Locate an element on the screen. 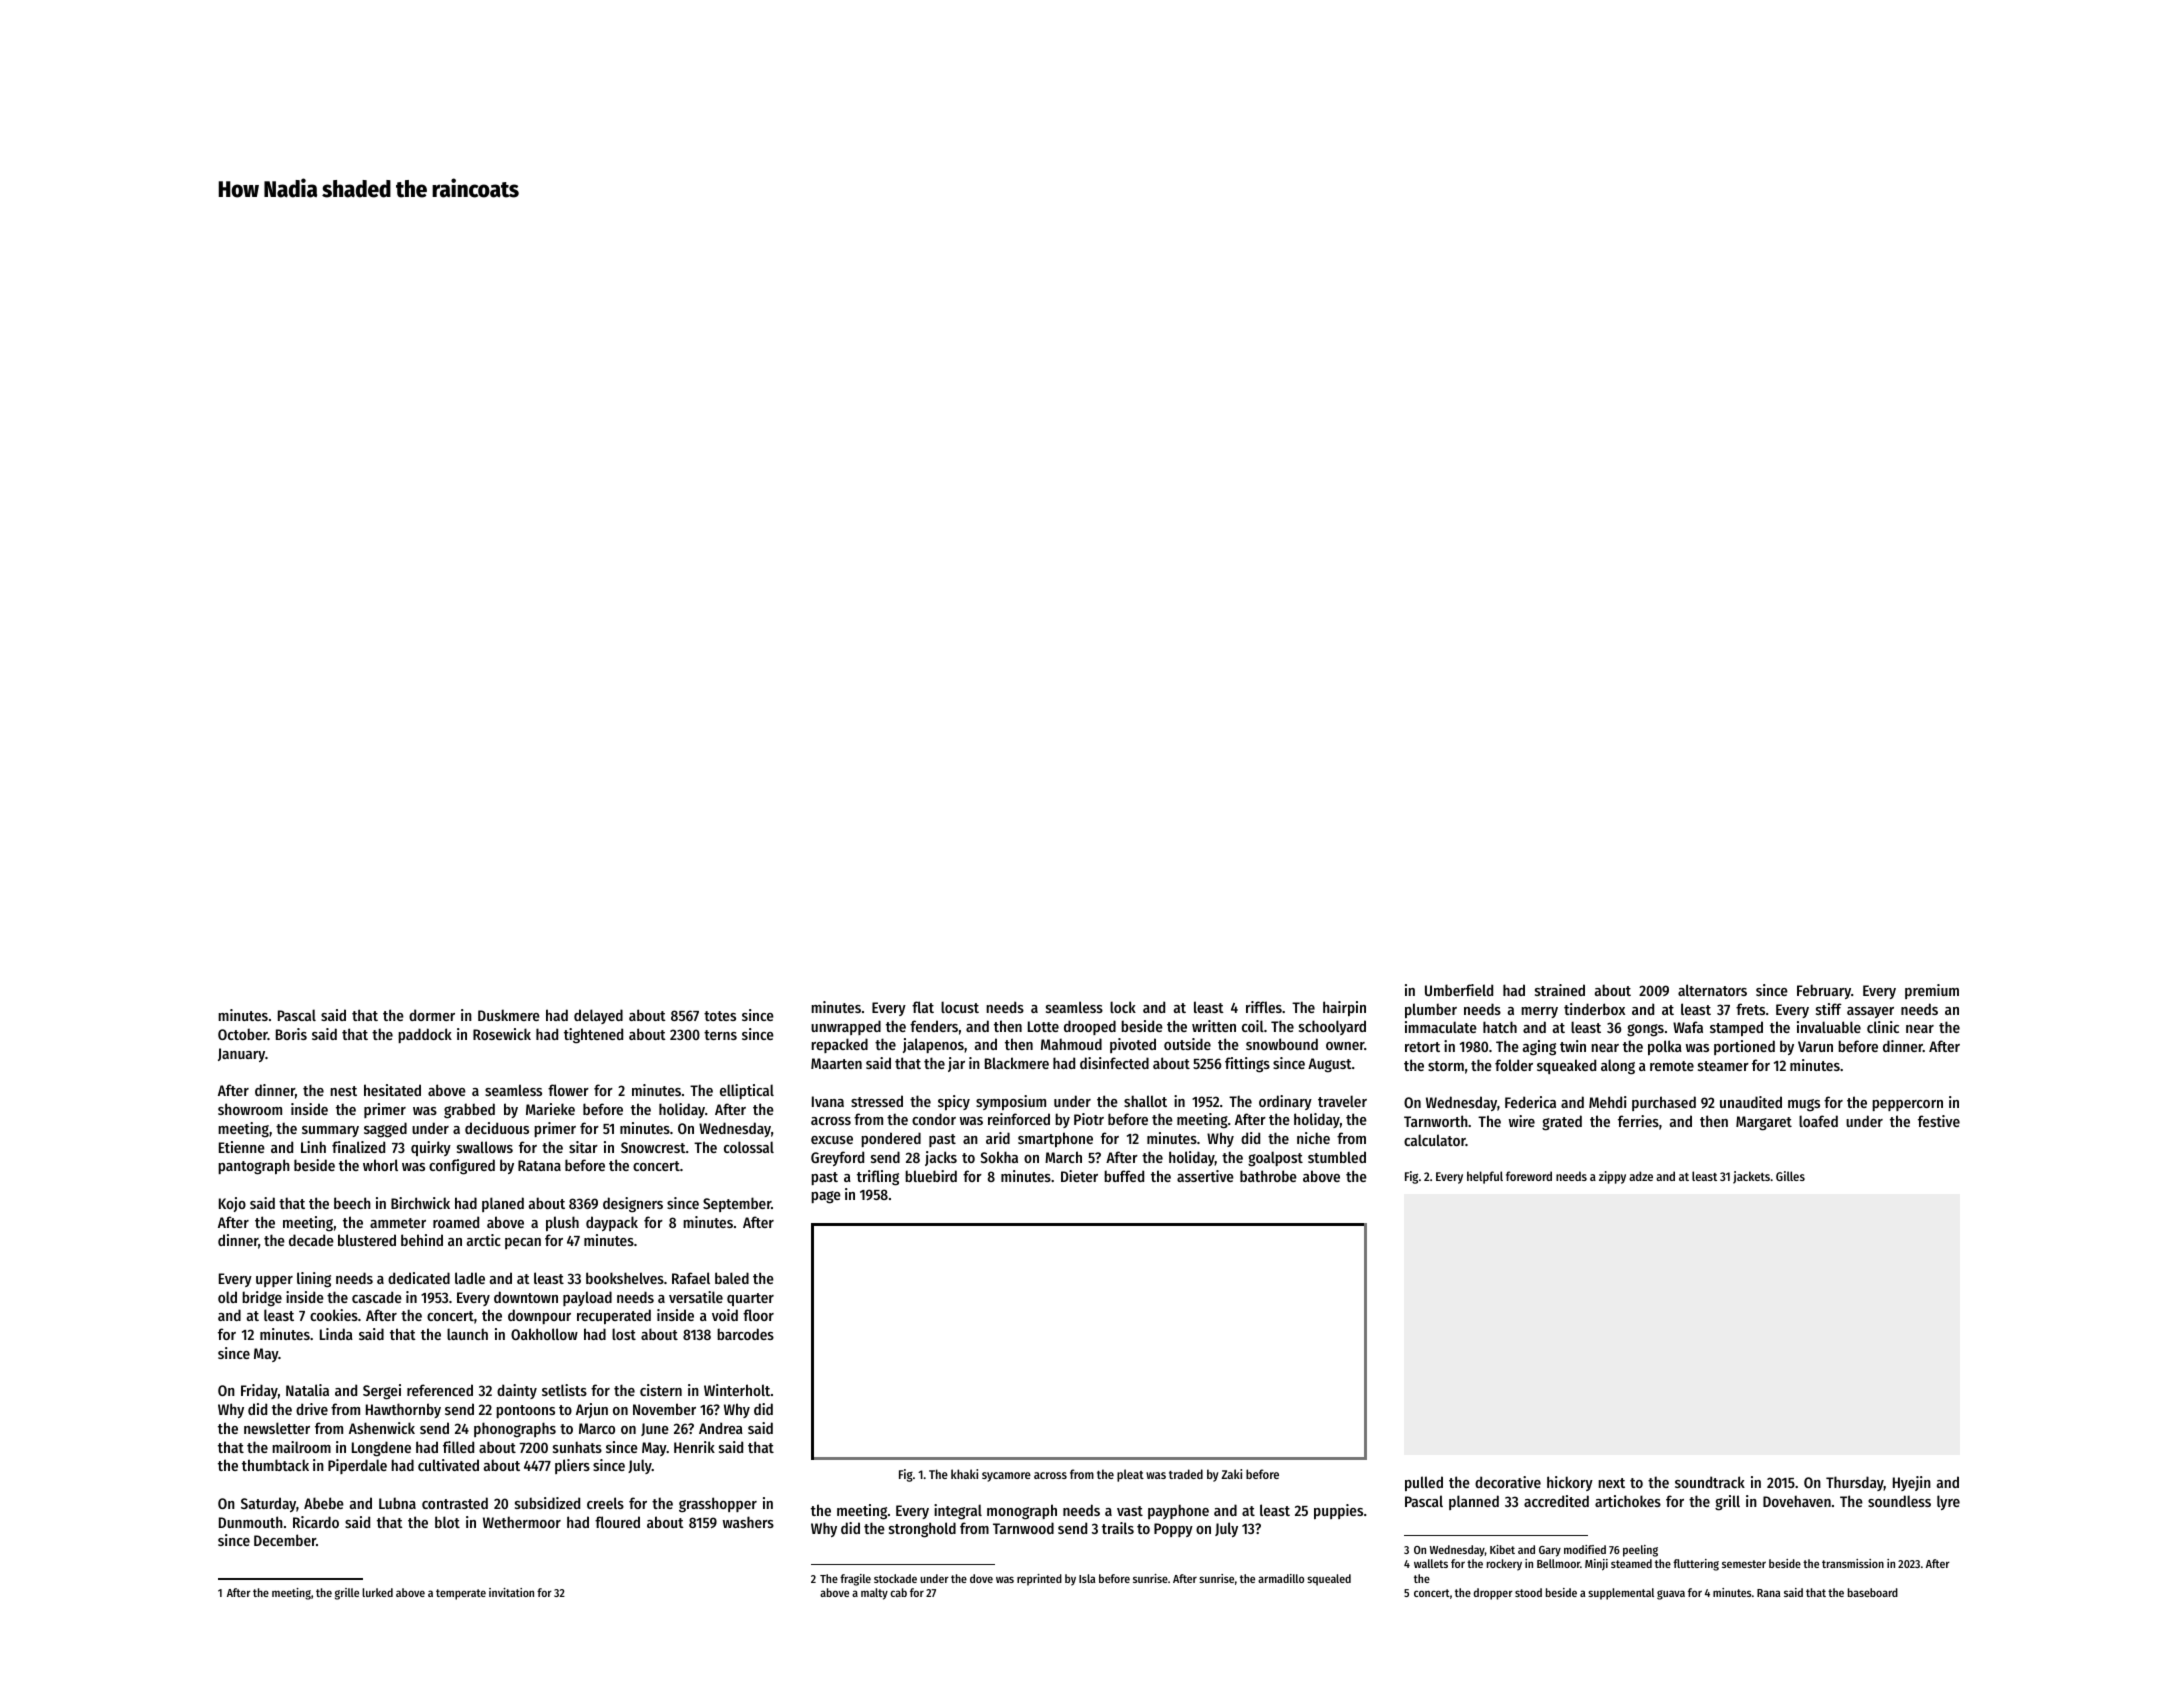 Image resolution: width=2178 pixels, height=1683 pixels. totes is located at coordinates (720, 1016).
